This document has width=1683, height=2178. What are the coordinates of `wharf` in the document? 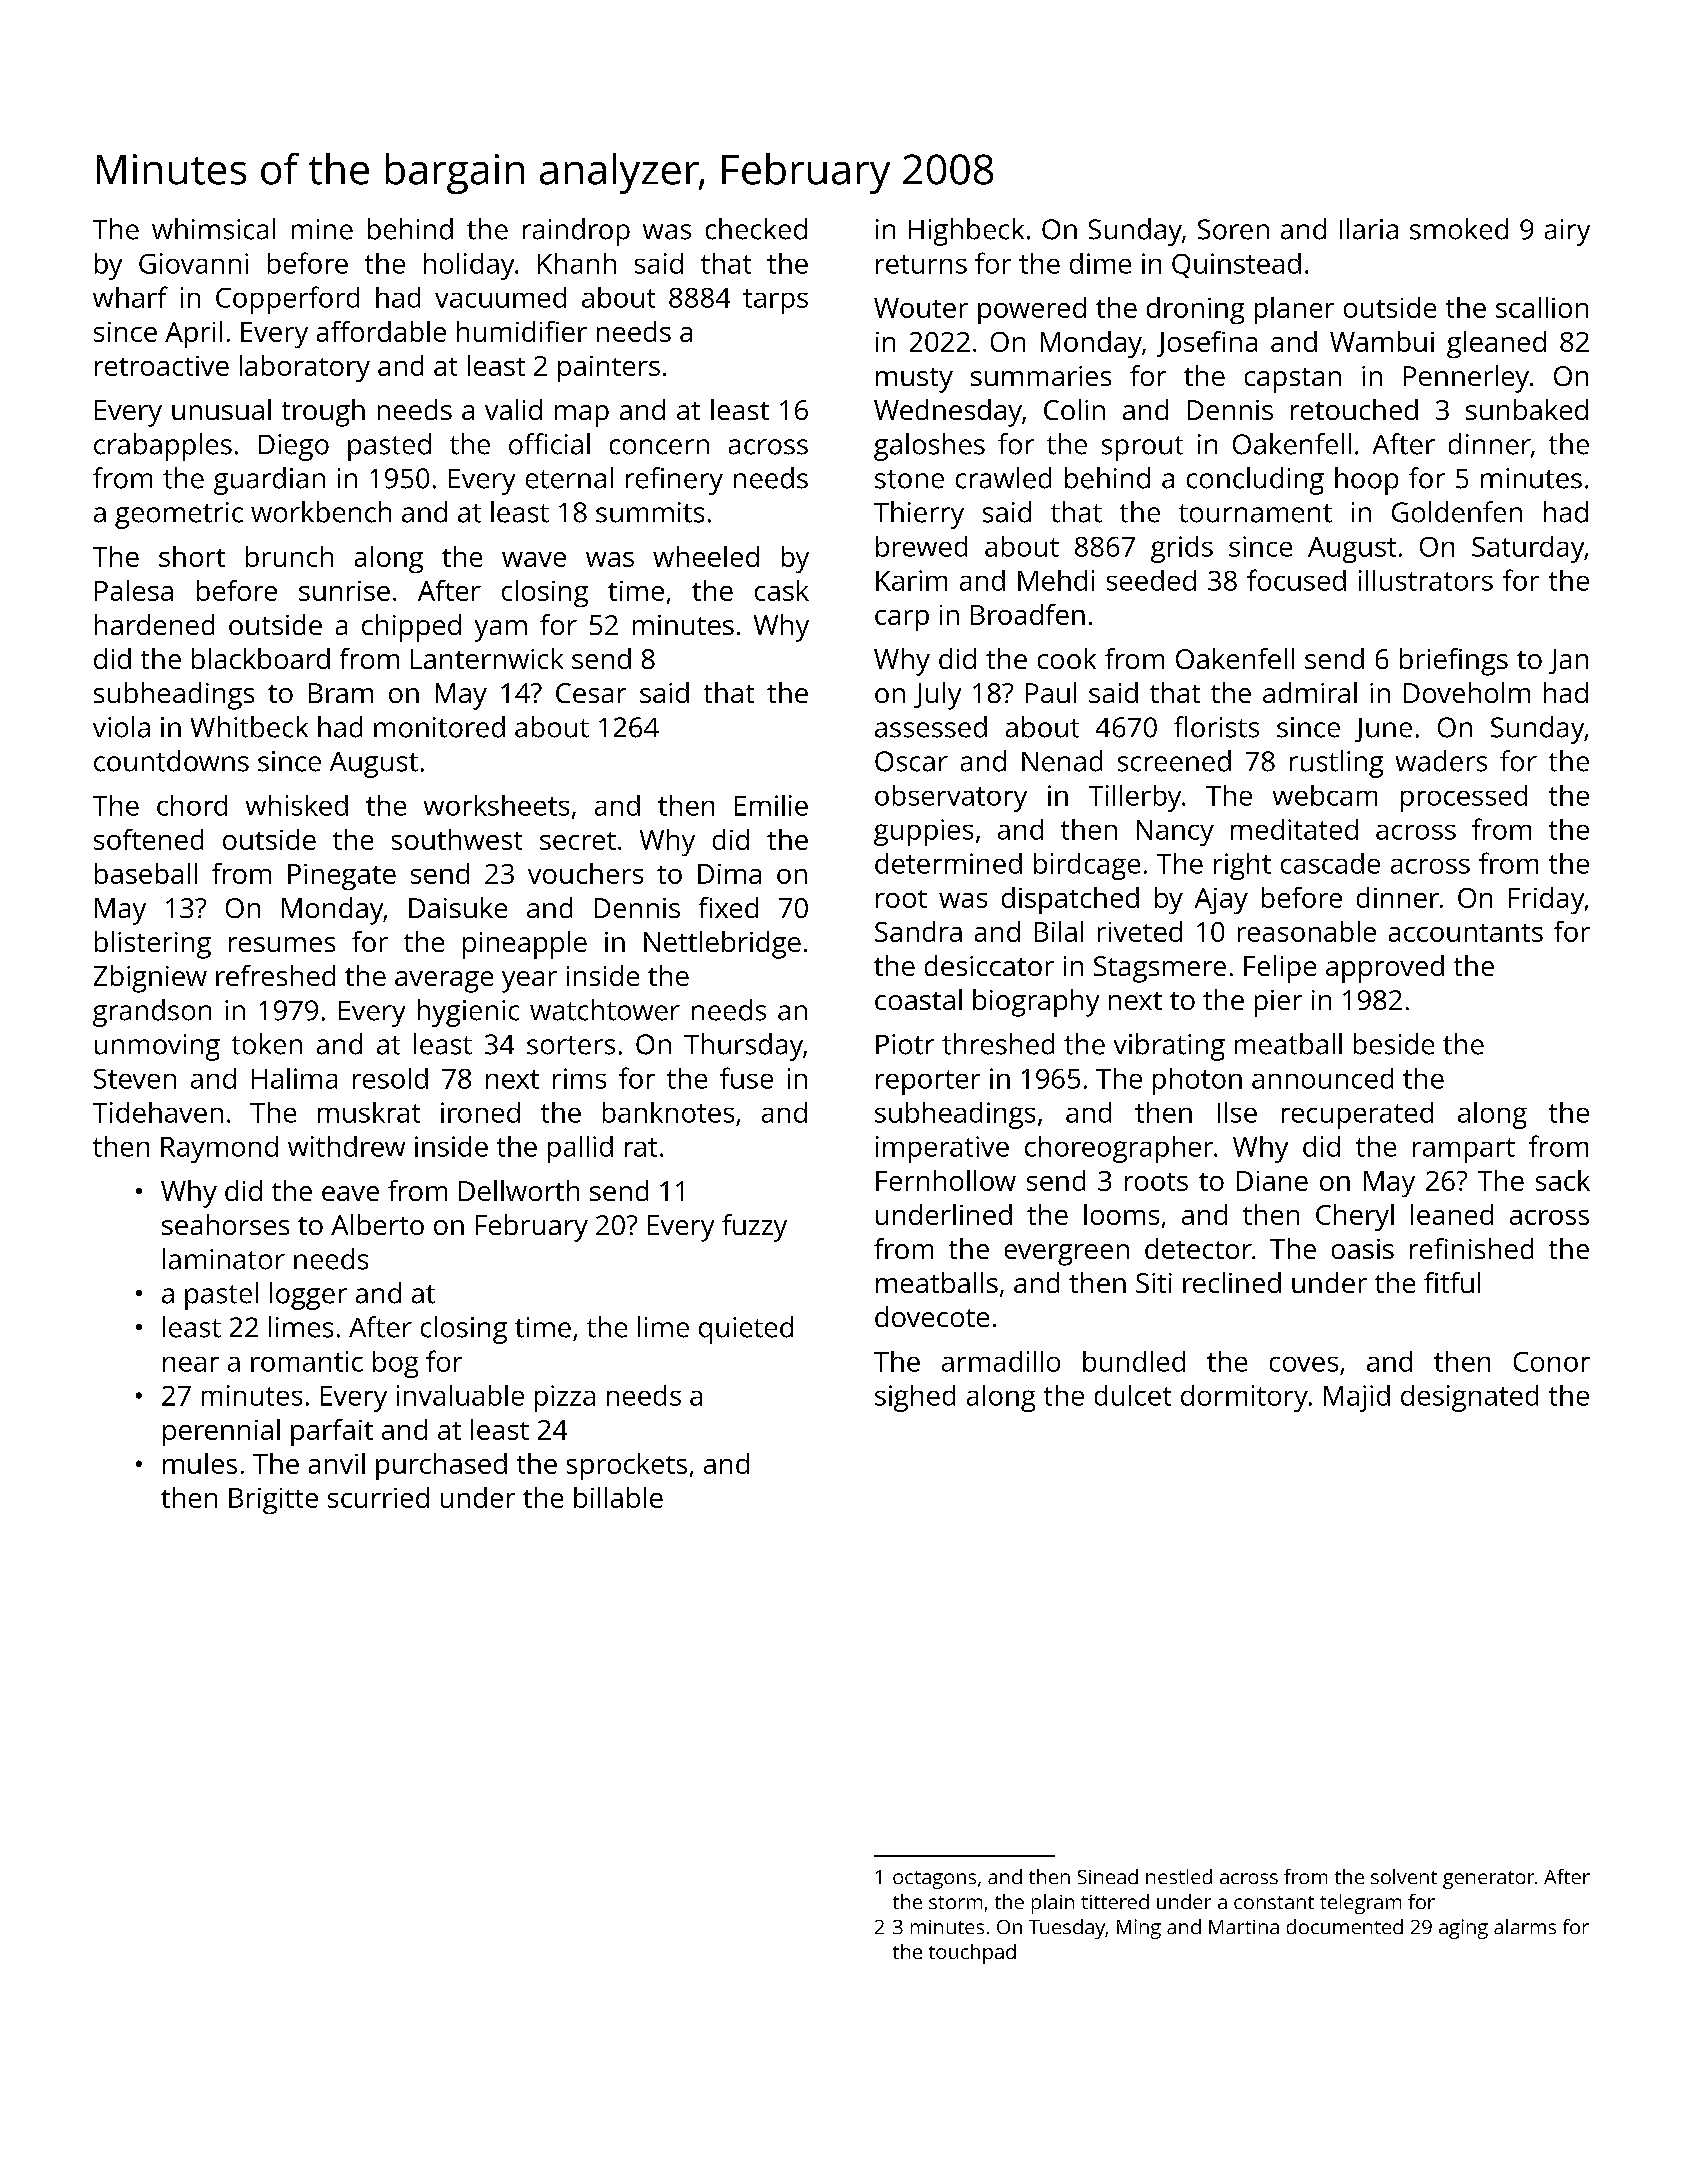 It's located at (130, 297).
